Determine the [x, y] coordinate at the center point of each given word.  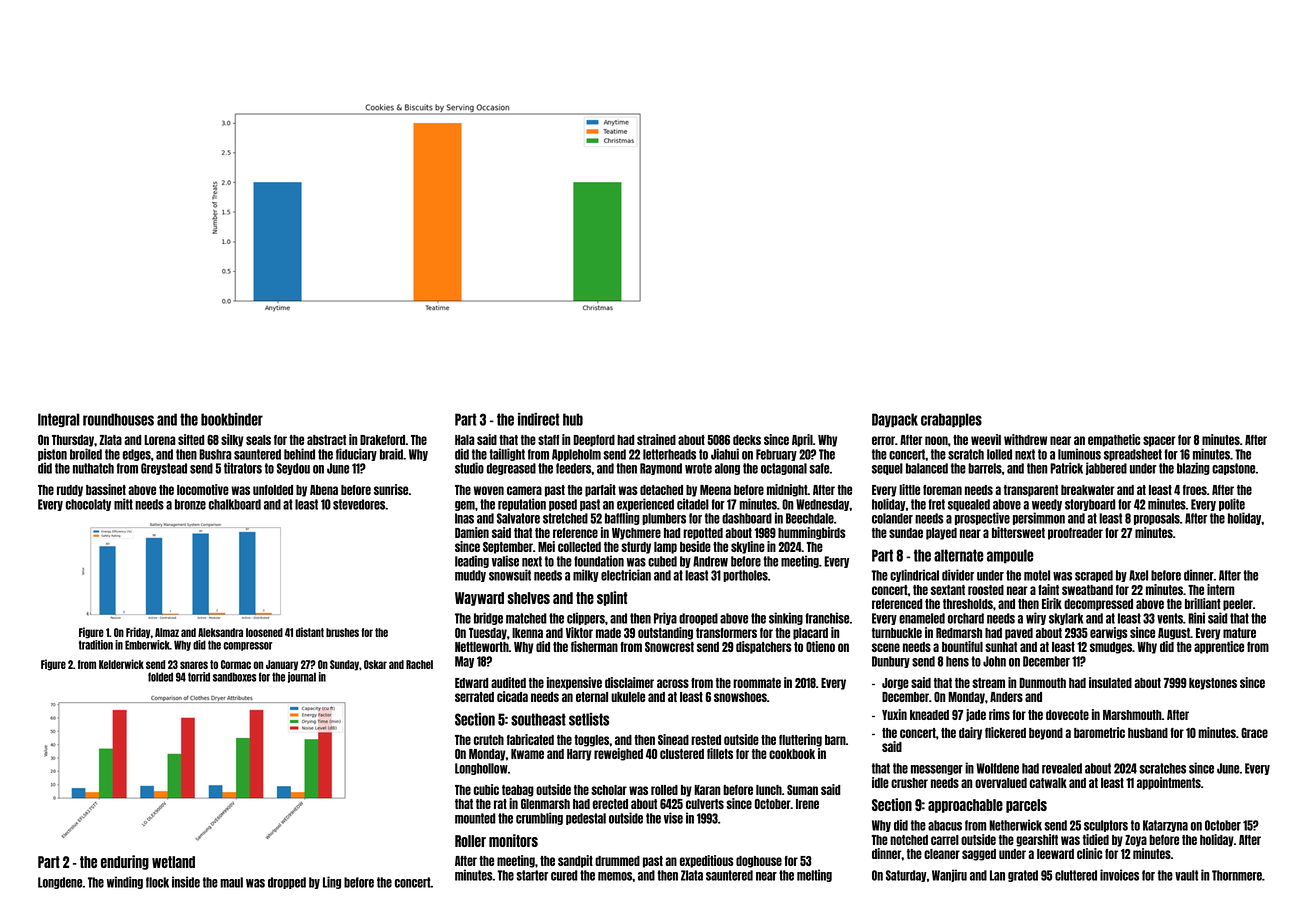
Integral [59, 420]
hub [573, 419]
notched [909, 840]
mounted [475, 818]
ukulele [628, 697]
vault [1186, 875]
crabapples [951, 420]
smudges [1111, 648]
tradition [96, 645]
